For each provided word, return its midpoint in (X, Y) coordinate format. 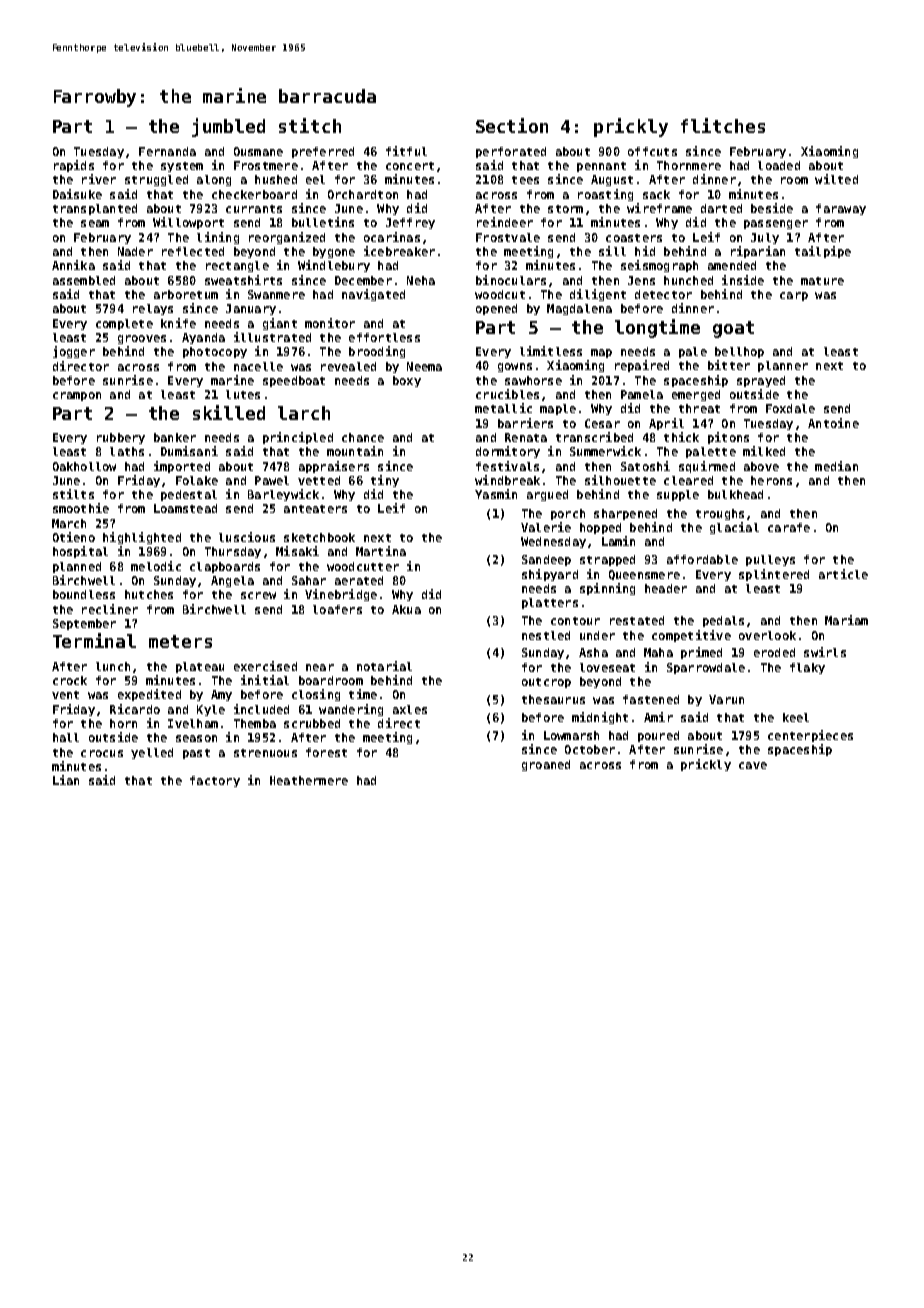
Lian (66, 780)
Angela (232, 581)
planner (783, 366)
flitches (723, 125)
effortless (384, 337)
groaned (546, 765)
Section (512, 125)
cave (753, 765)
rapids (74, 166)
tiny (385, 481)
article (843, 574)
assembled (84, 280)
